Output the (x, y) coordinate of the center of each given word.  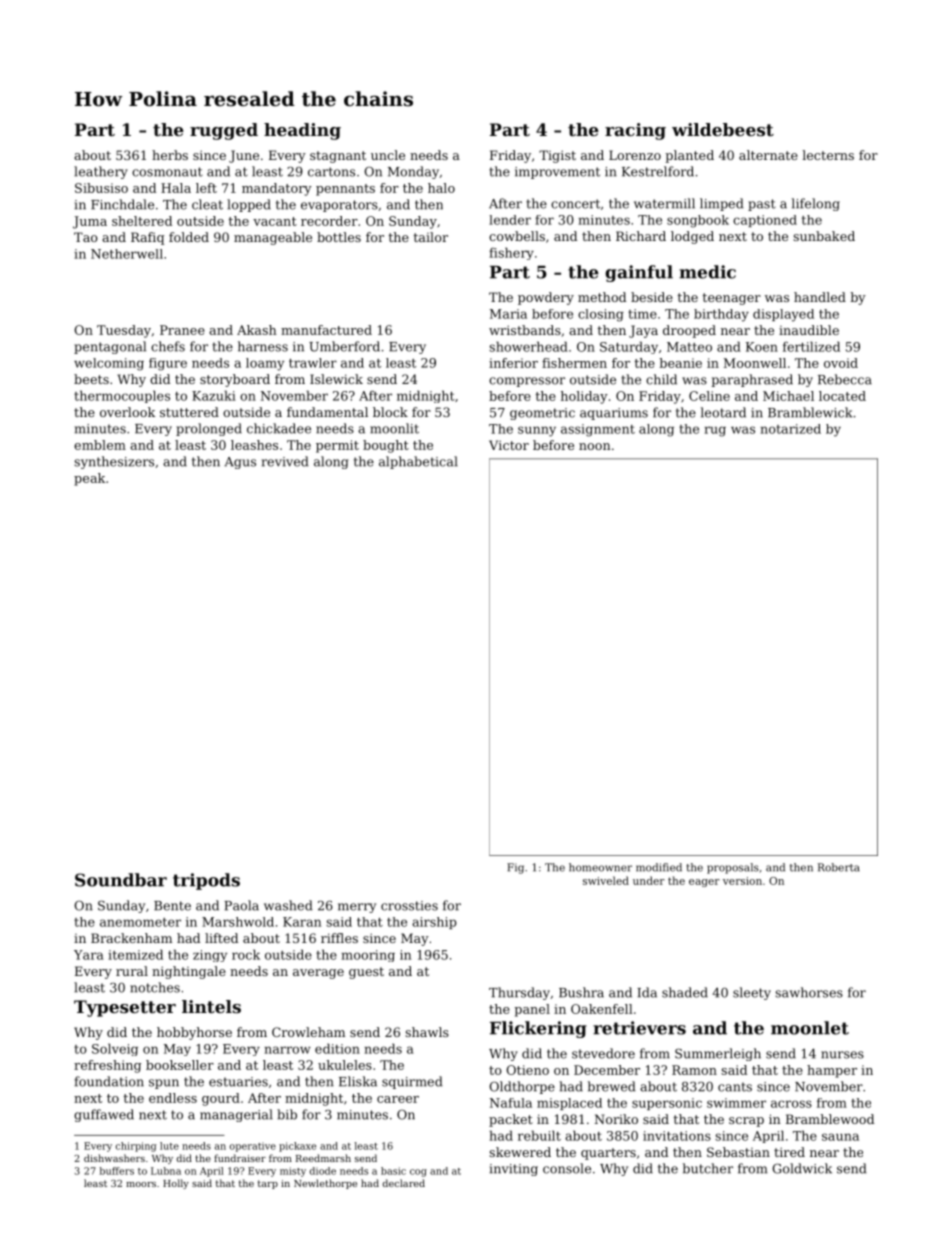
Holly (176, 1184)
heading (302, 131)
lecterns (828, 155)
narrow (287, 1050)
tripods (206, 881)
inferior (513, 363)
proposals (733, 868)
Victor (509, 445)
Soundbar (121, 880)
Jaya (643, 331)
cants (735, 1087)
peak (89, 479)
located (842, 396)
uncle (388, 155)
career (398, 1099)
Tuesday (124, 331)
